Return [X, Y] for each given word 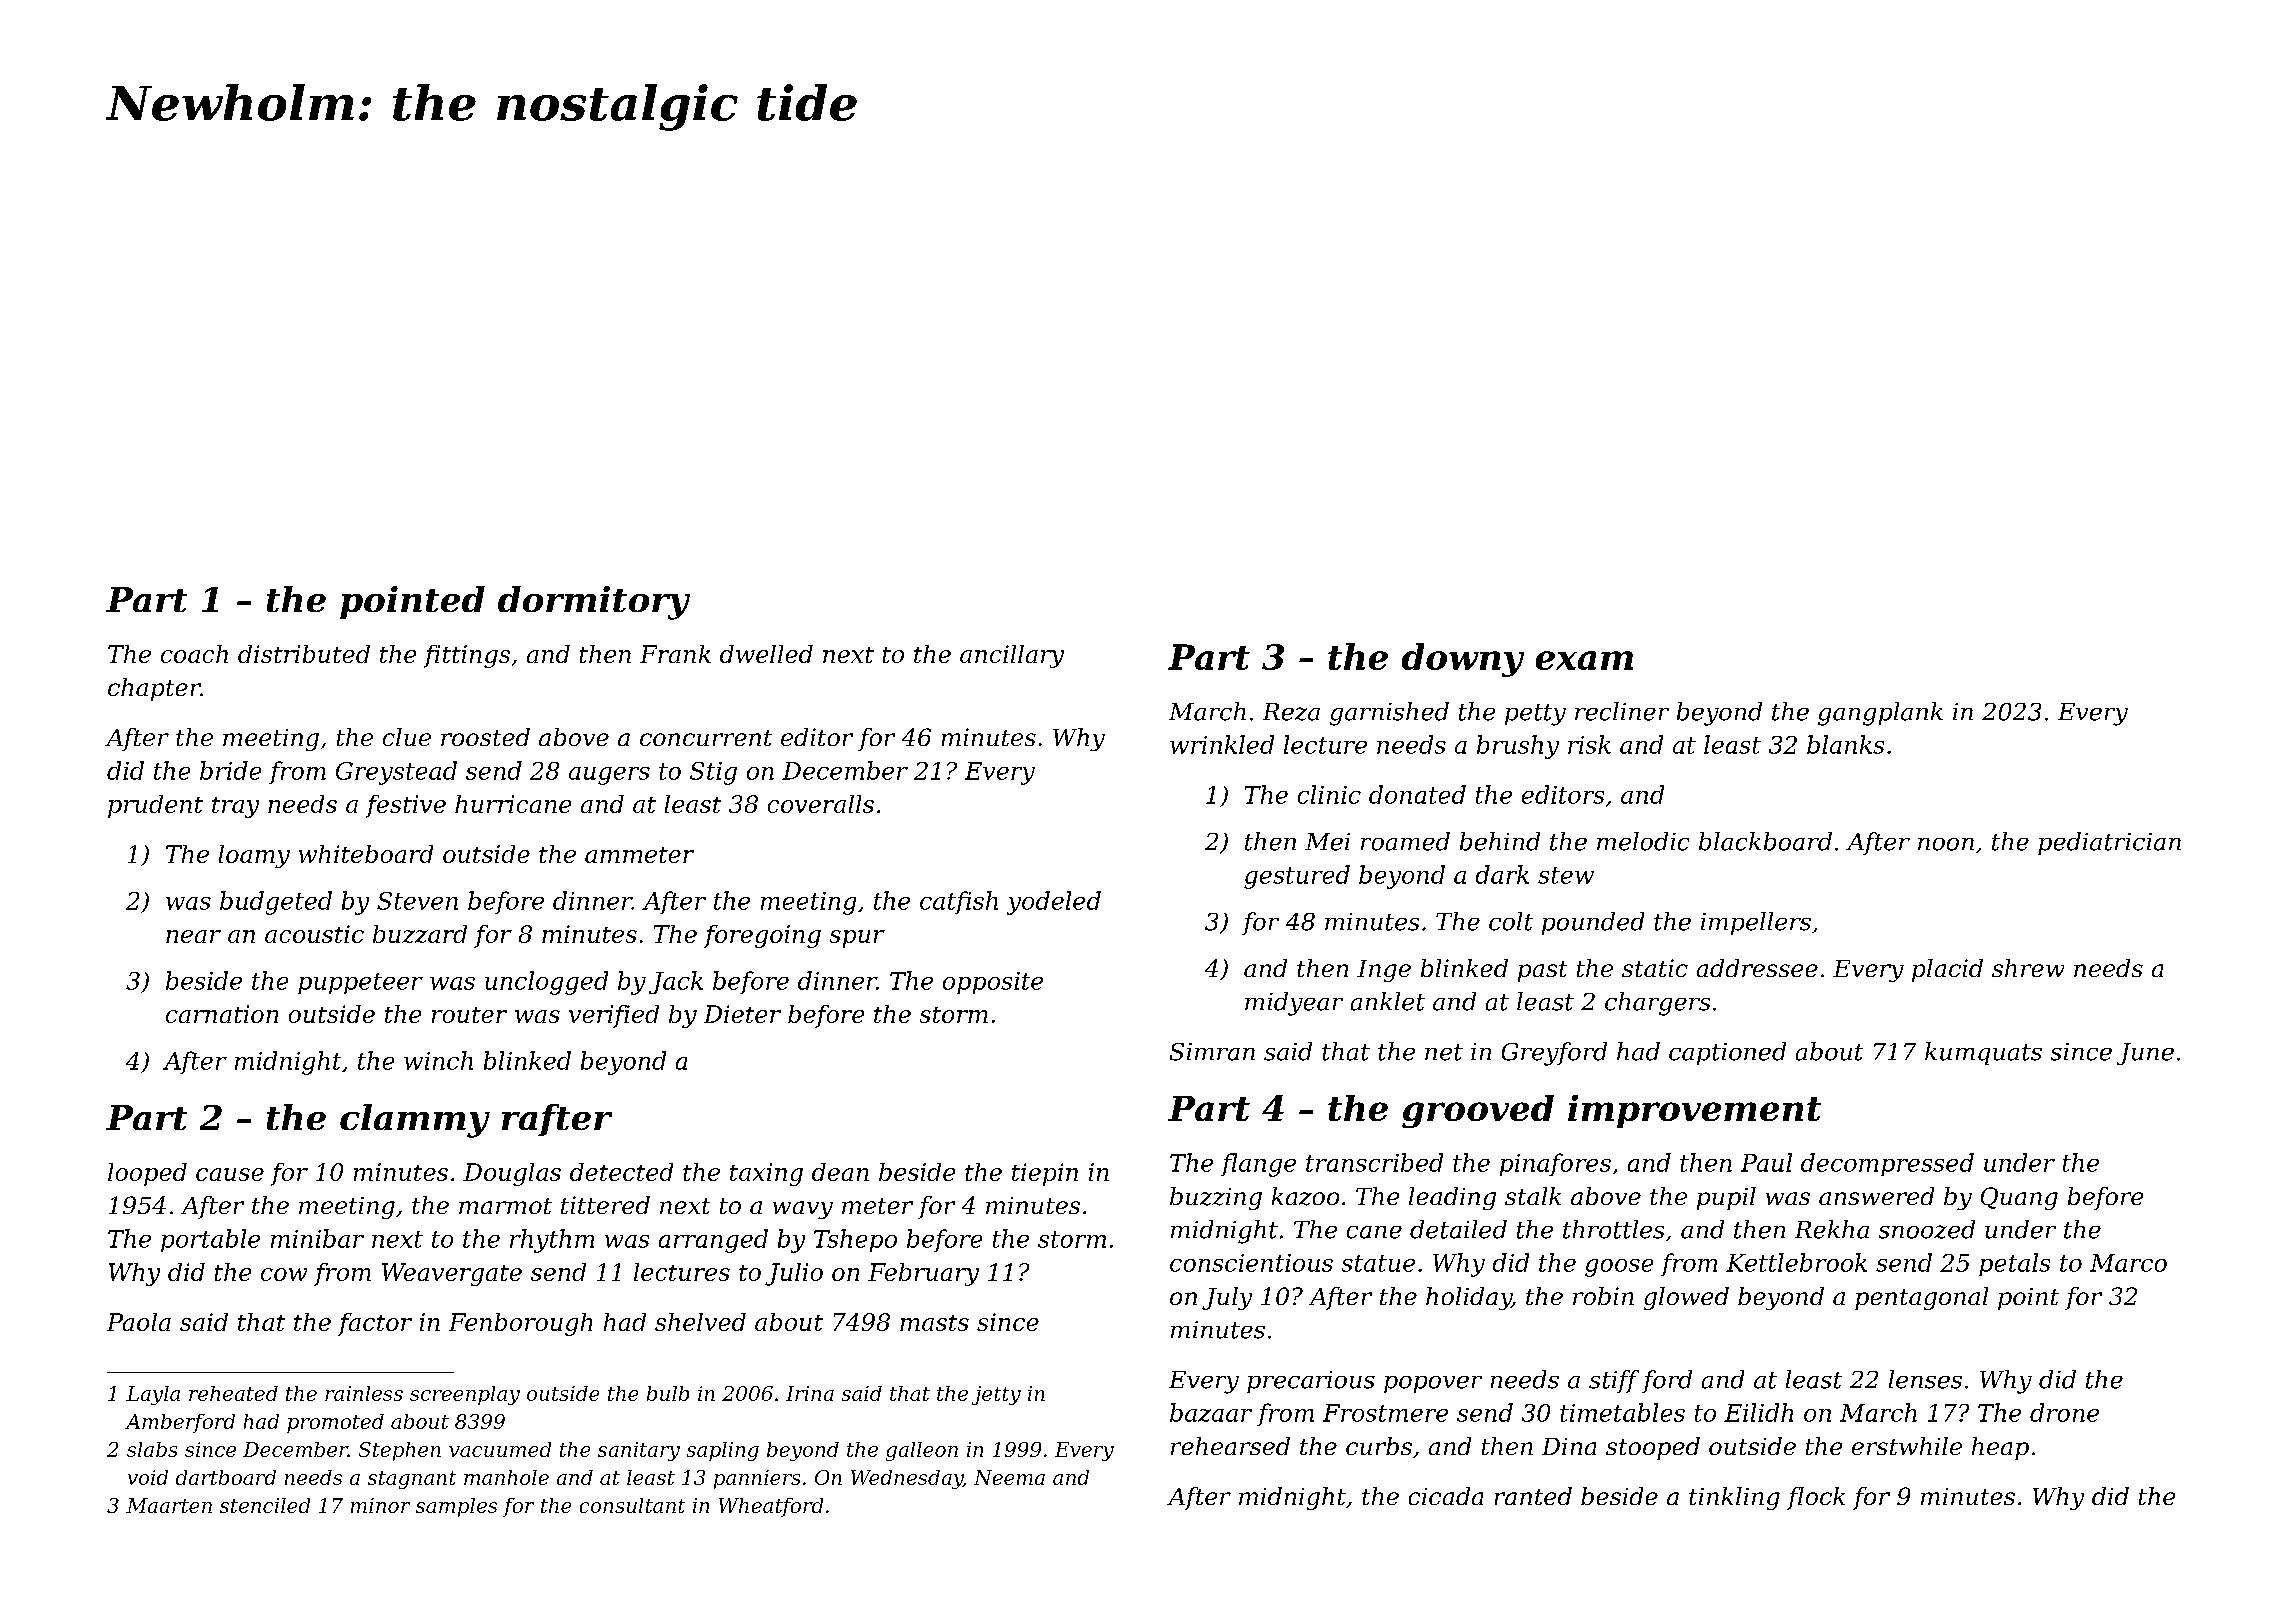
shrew [2028, 968]
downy [1463, 660]
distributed [304, 654]
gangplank [1880, 714]
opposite [993, 983]
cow [284, 1274]
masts [934, 1323]
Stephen [400, 1451]
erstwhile [1907, 1446]
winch [438, 1060]
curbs [1379, 1446]
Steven [417, 901]
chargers [1657, 1004]
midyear [1294, 1004]
